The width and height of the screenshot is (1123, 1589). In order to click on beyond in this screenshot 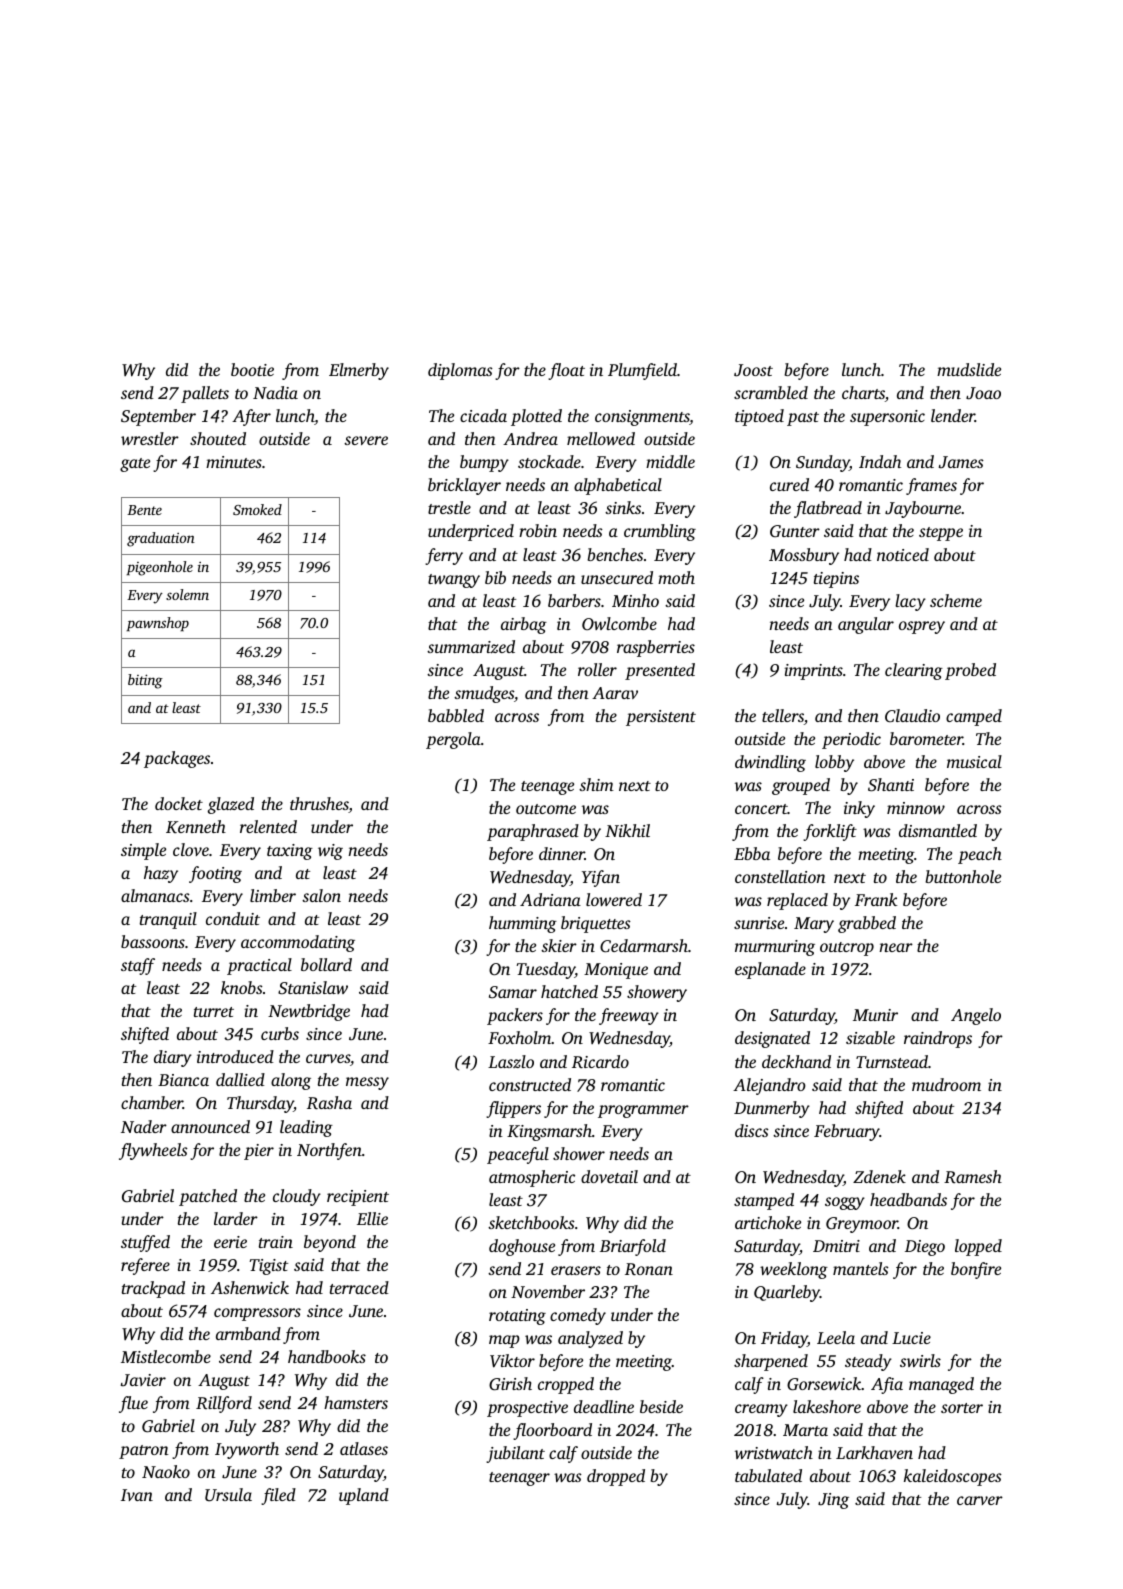, I will do `click(330, 1243)`.
